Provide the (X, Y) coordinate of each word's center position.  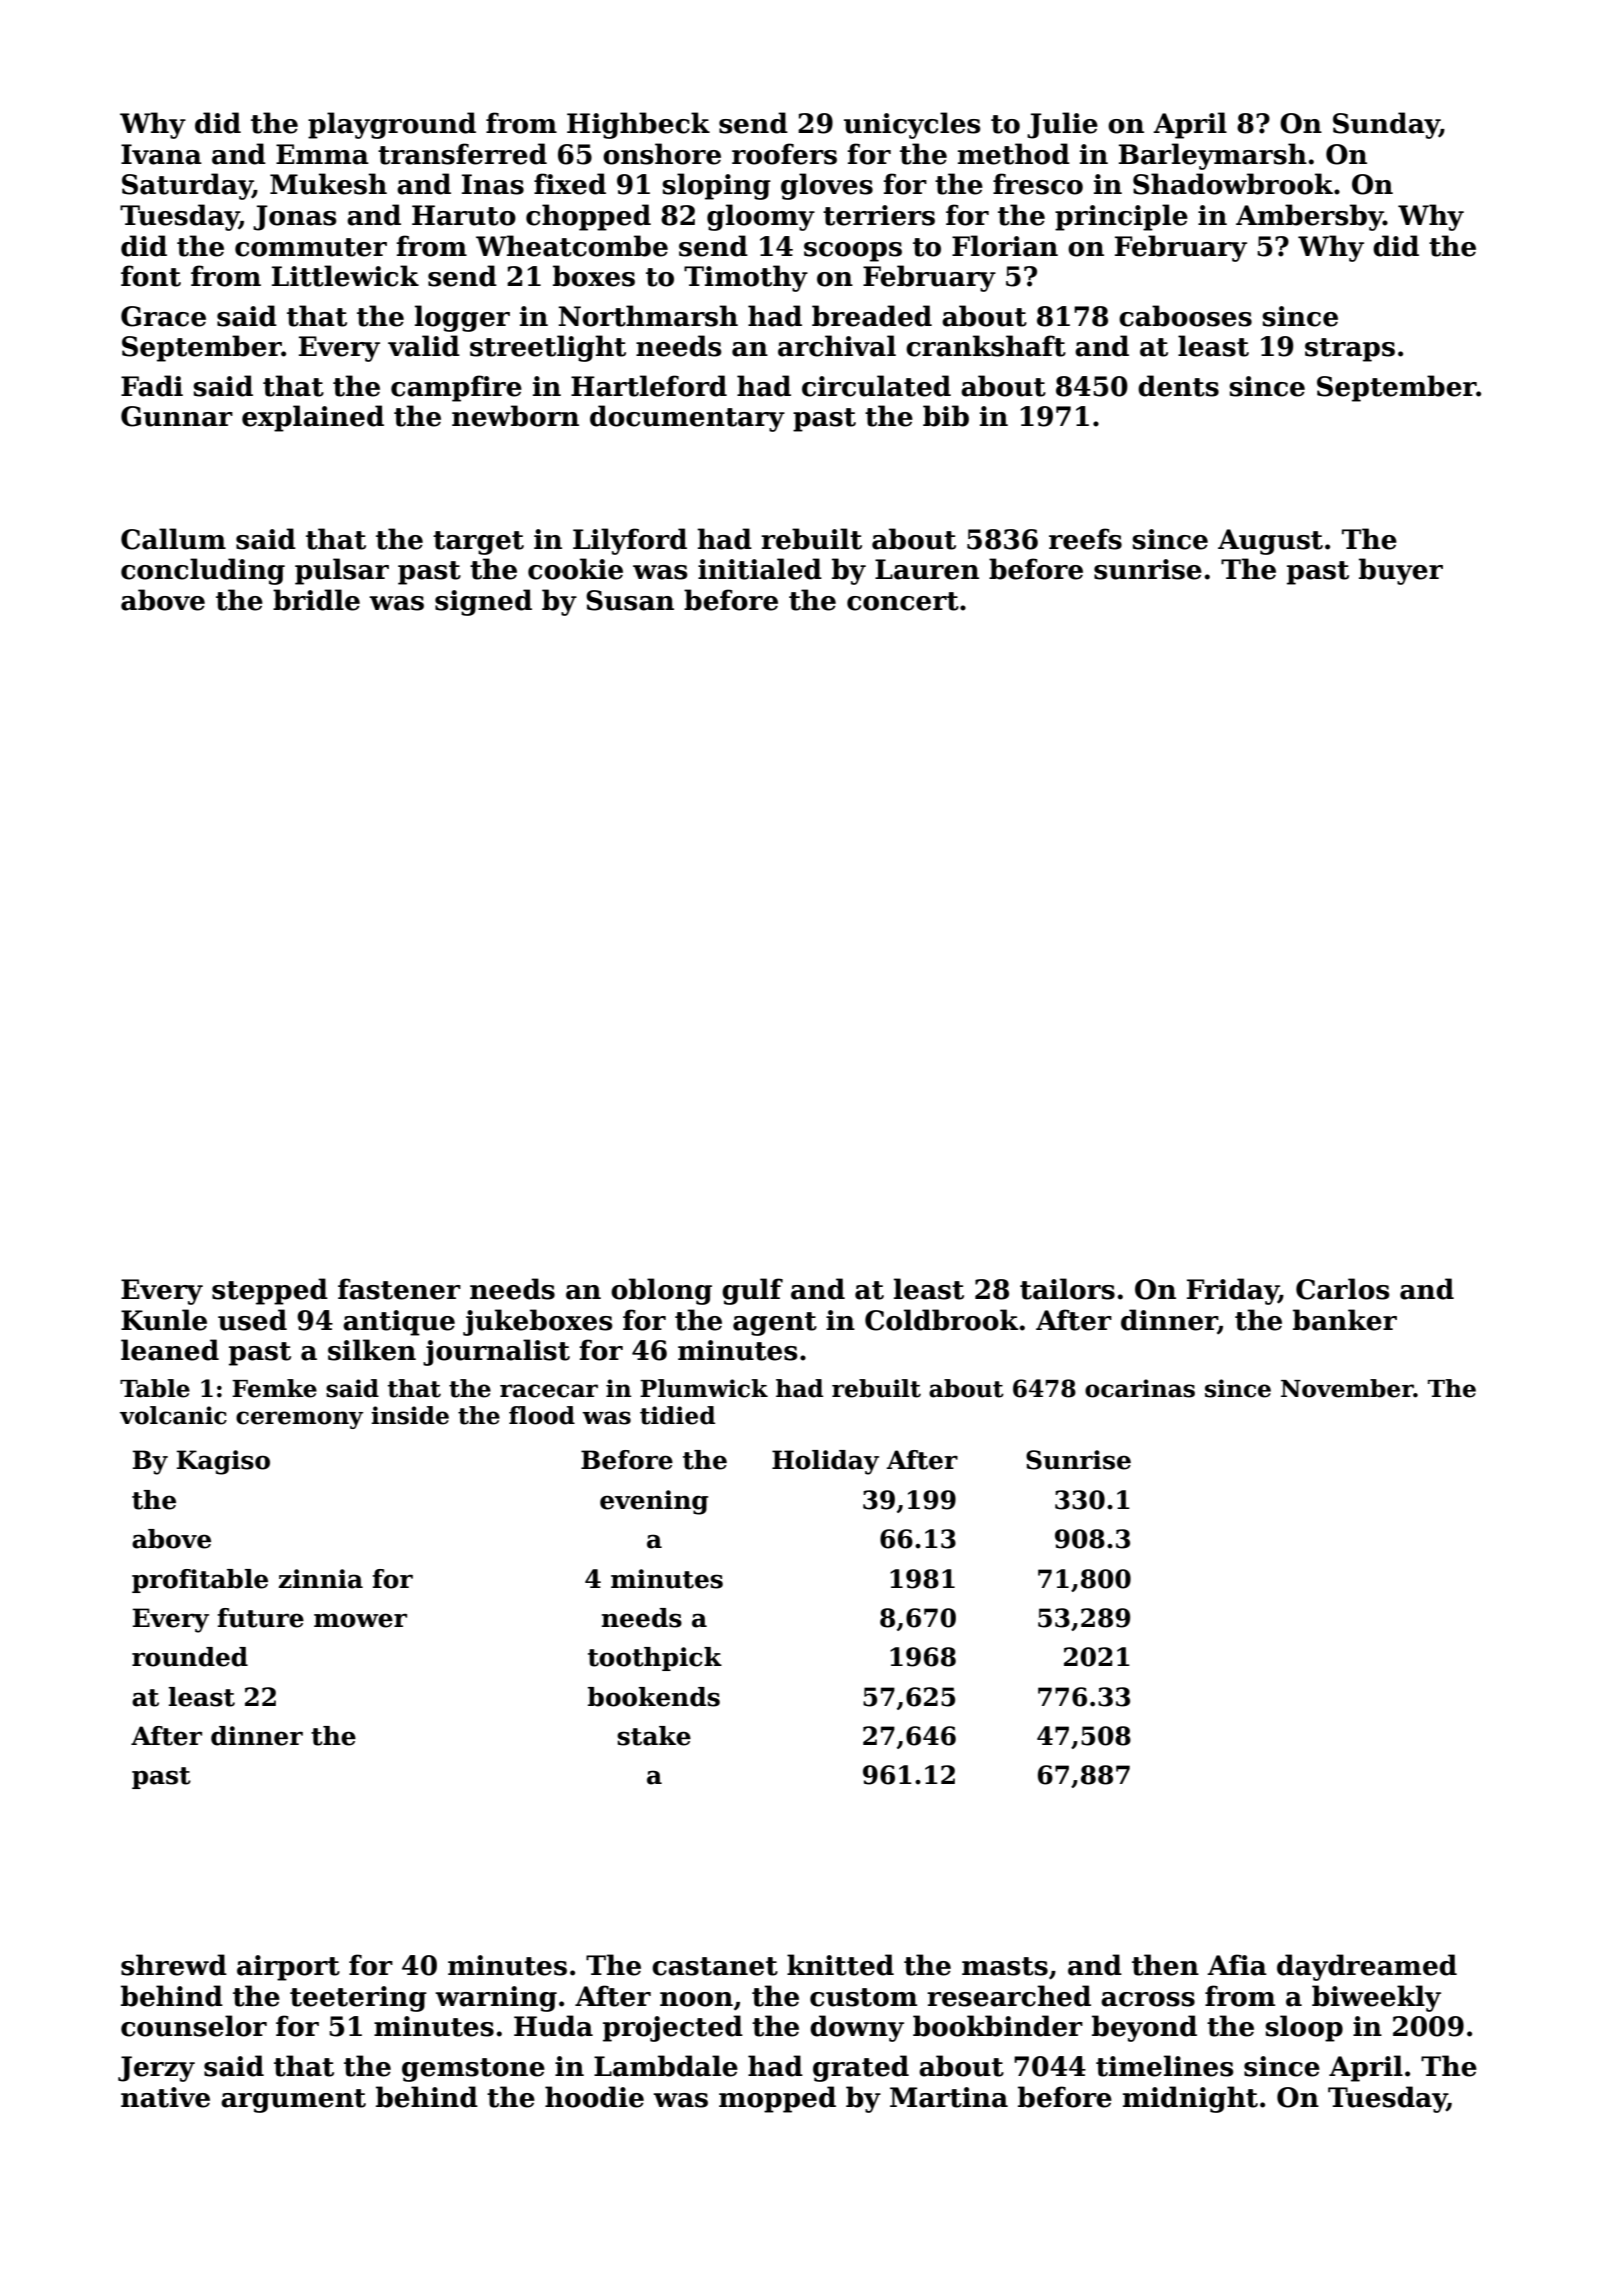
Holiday (825, 1462)
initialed (760, 569)
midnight (1190, 2099)
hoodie (594, 2097)
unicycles (912, 125)
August (1270, 542)
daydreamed (1367, 1967)
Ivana (161, 154)
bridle (316, 600)
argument (293, 2101)
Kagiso (223, 1462)
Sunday (1386, 125)
